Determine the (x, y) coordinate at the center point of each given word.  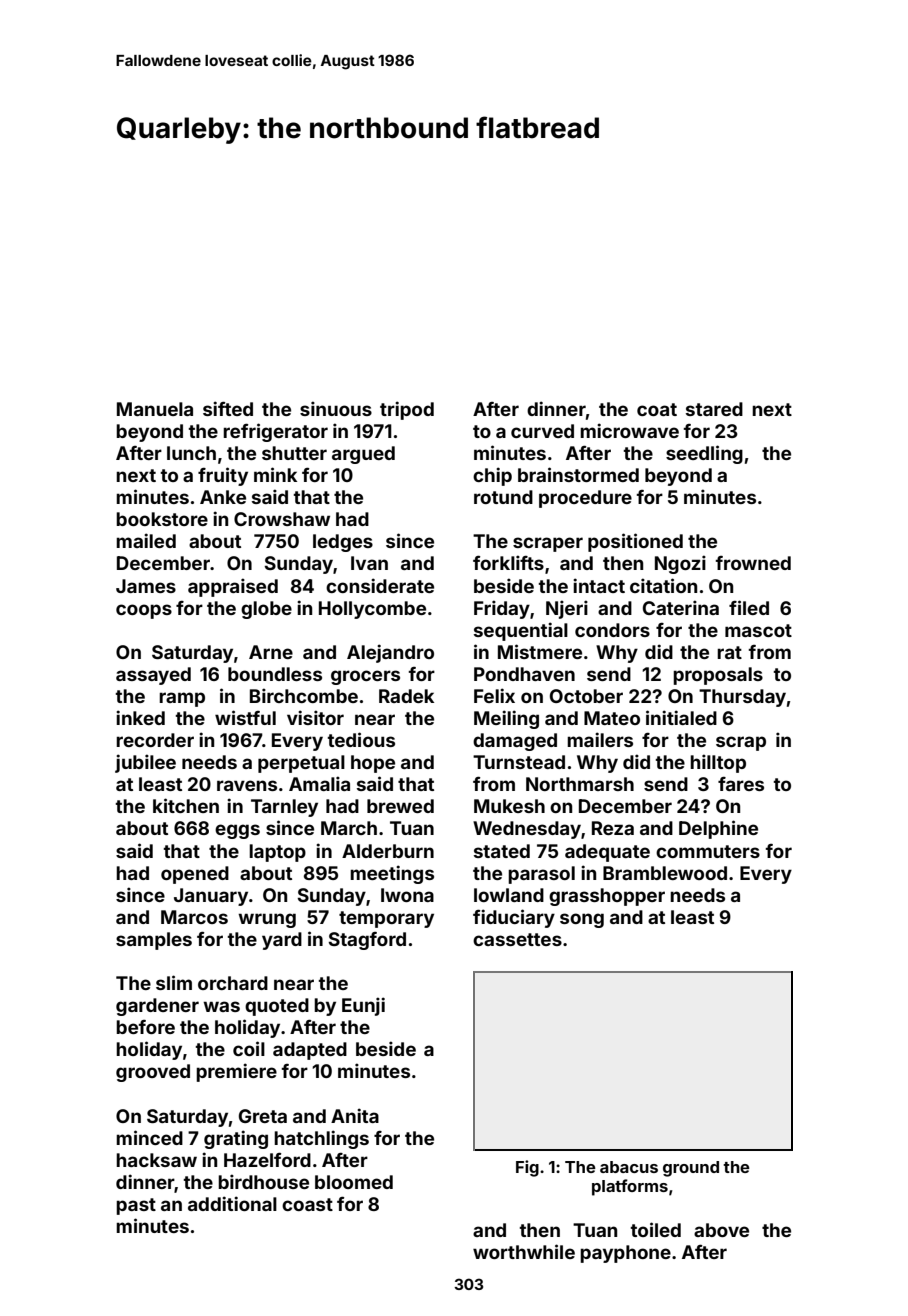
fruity (223, 476)
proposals (718, 676)
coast (307, 1204)
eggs (237, 831)
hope (373, 764)
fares (741, 784)
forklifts (508, 562)
